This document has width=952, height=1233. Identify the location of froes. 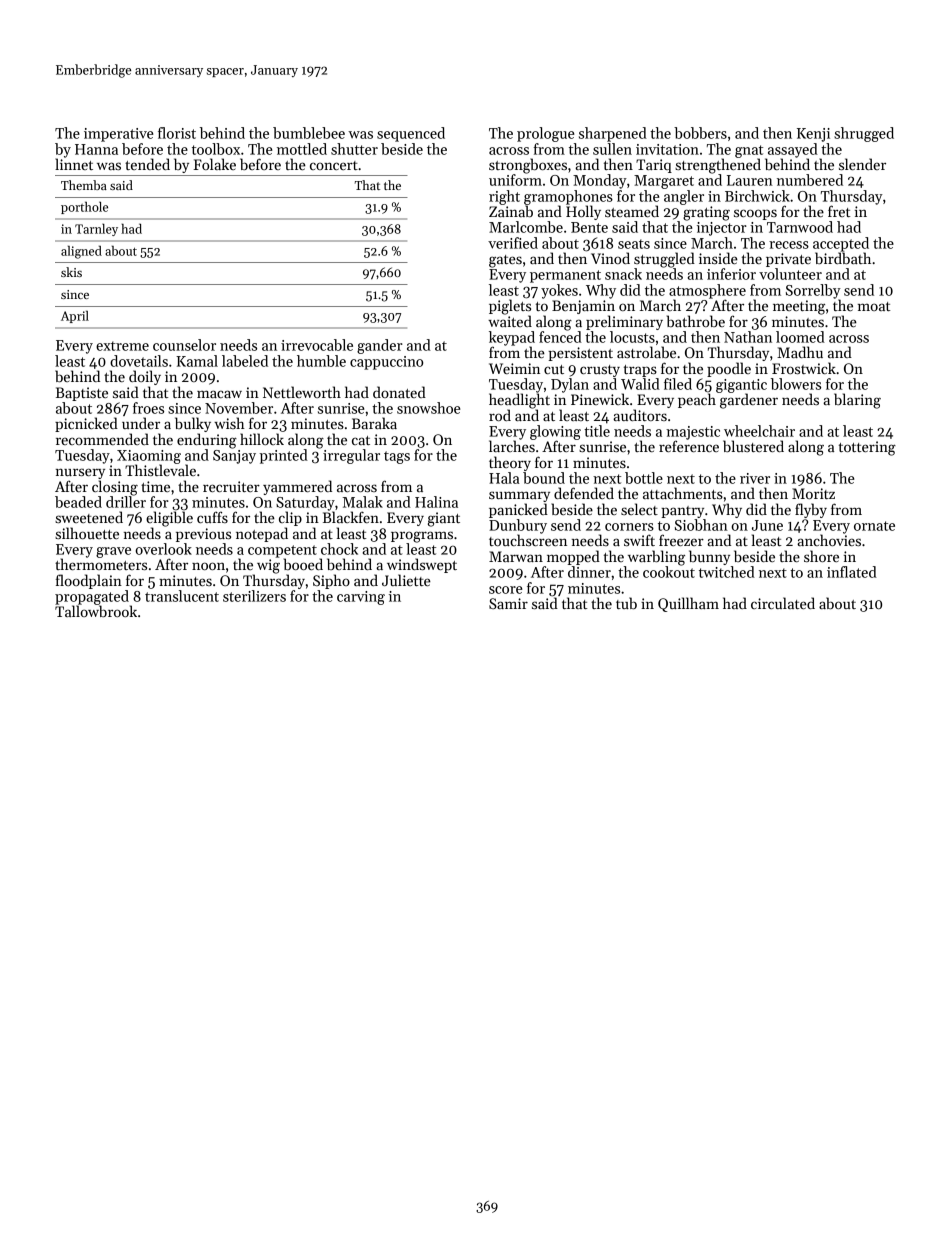
(148, 408).
